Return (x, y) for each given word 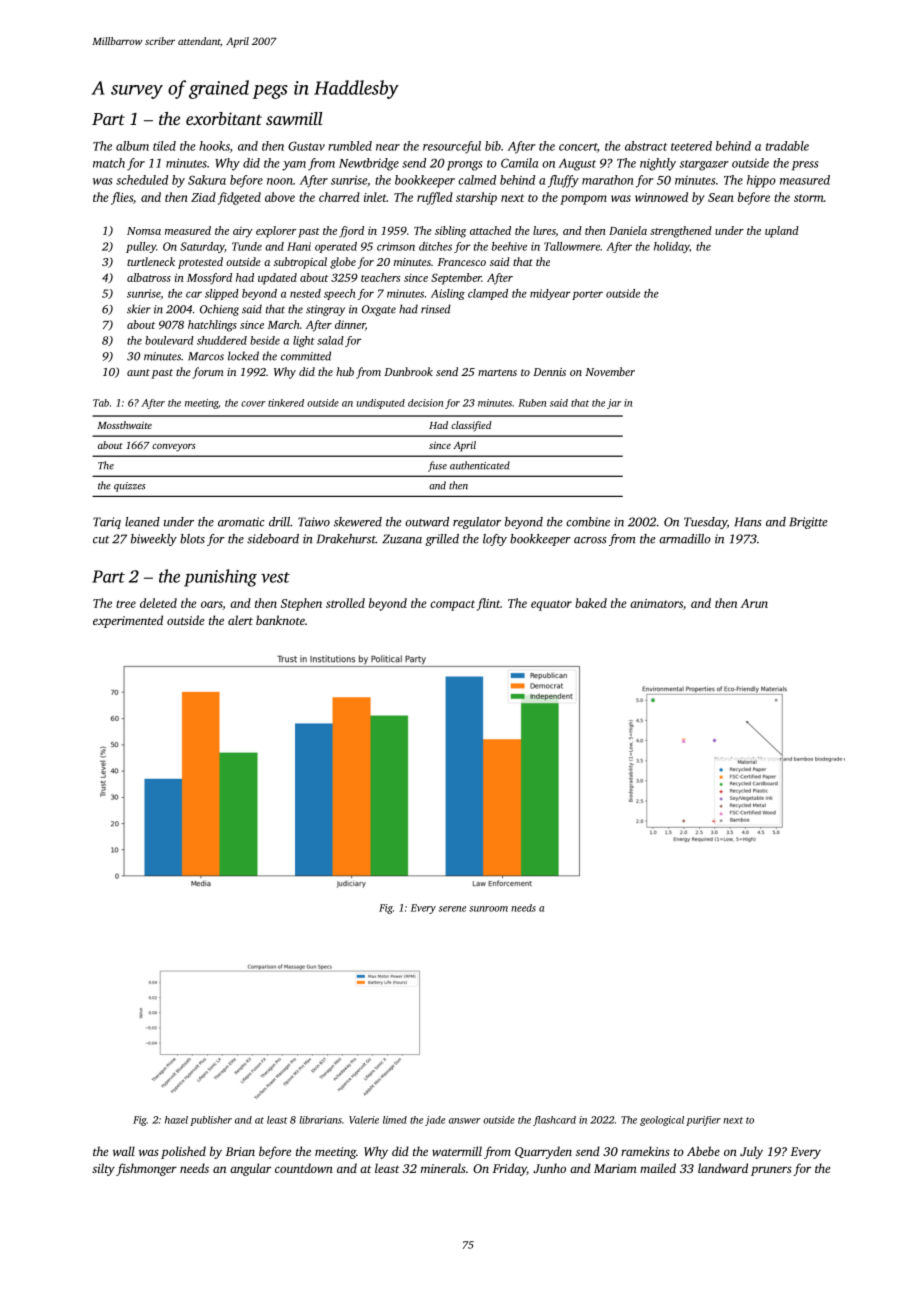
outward (427, 522)
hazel (176, 1120)
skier (139, 309)
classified (471, 426)
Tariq (107, 523)
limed (395, 1120)
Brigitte (808, 523)
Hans (748, 522)
